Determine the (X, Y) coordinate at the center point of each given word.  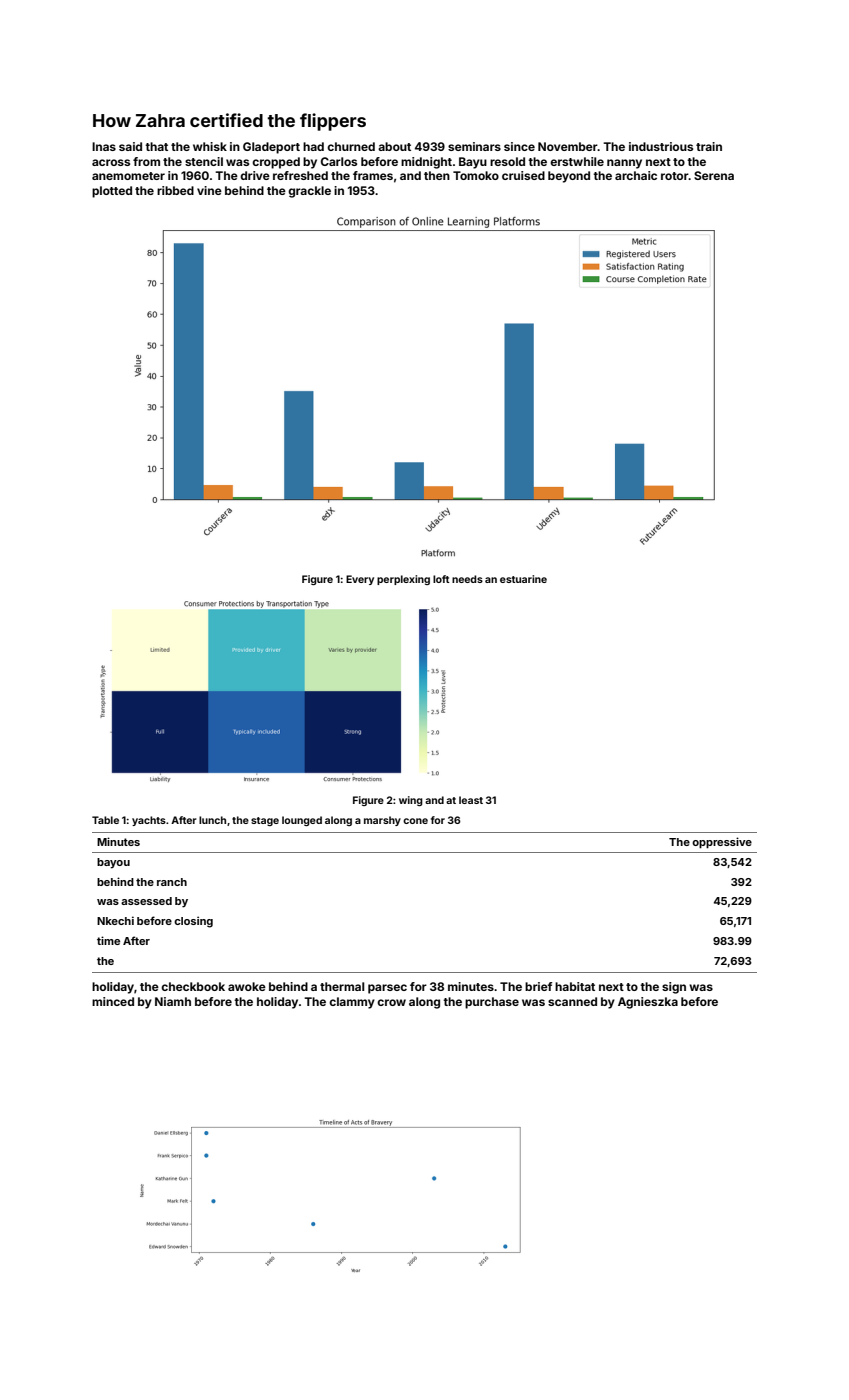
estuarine (523, 579)
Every (360, 580)
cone (415, 821)
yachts (149, 821)
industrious (661, 146)
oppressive (722, 843)
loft (441, 579)
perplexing (403, 580)
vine (209, 190)
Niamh (173, 1001)
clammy (352, 1003)
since (519, 146)
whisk (210, 146)
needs (467, 579)
